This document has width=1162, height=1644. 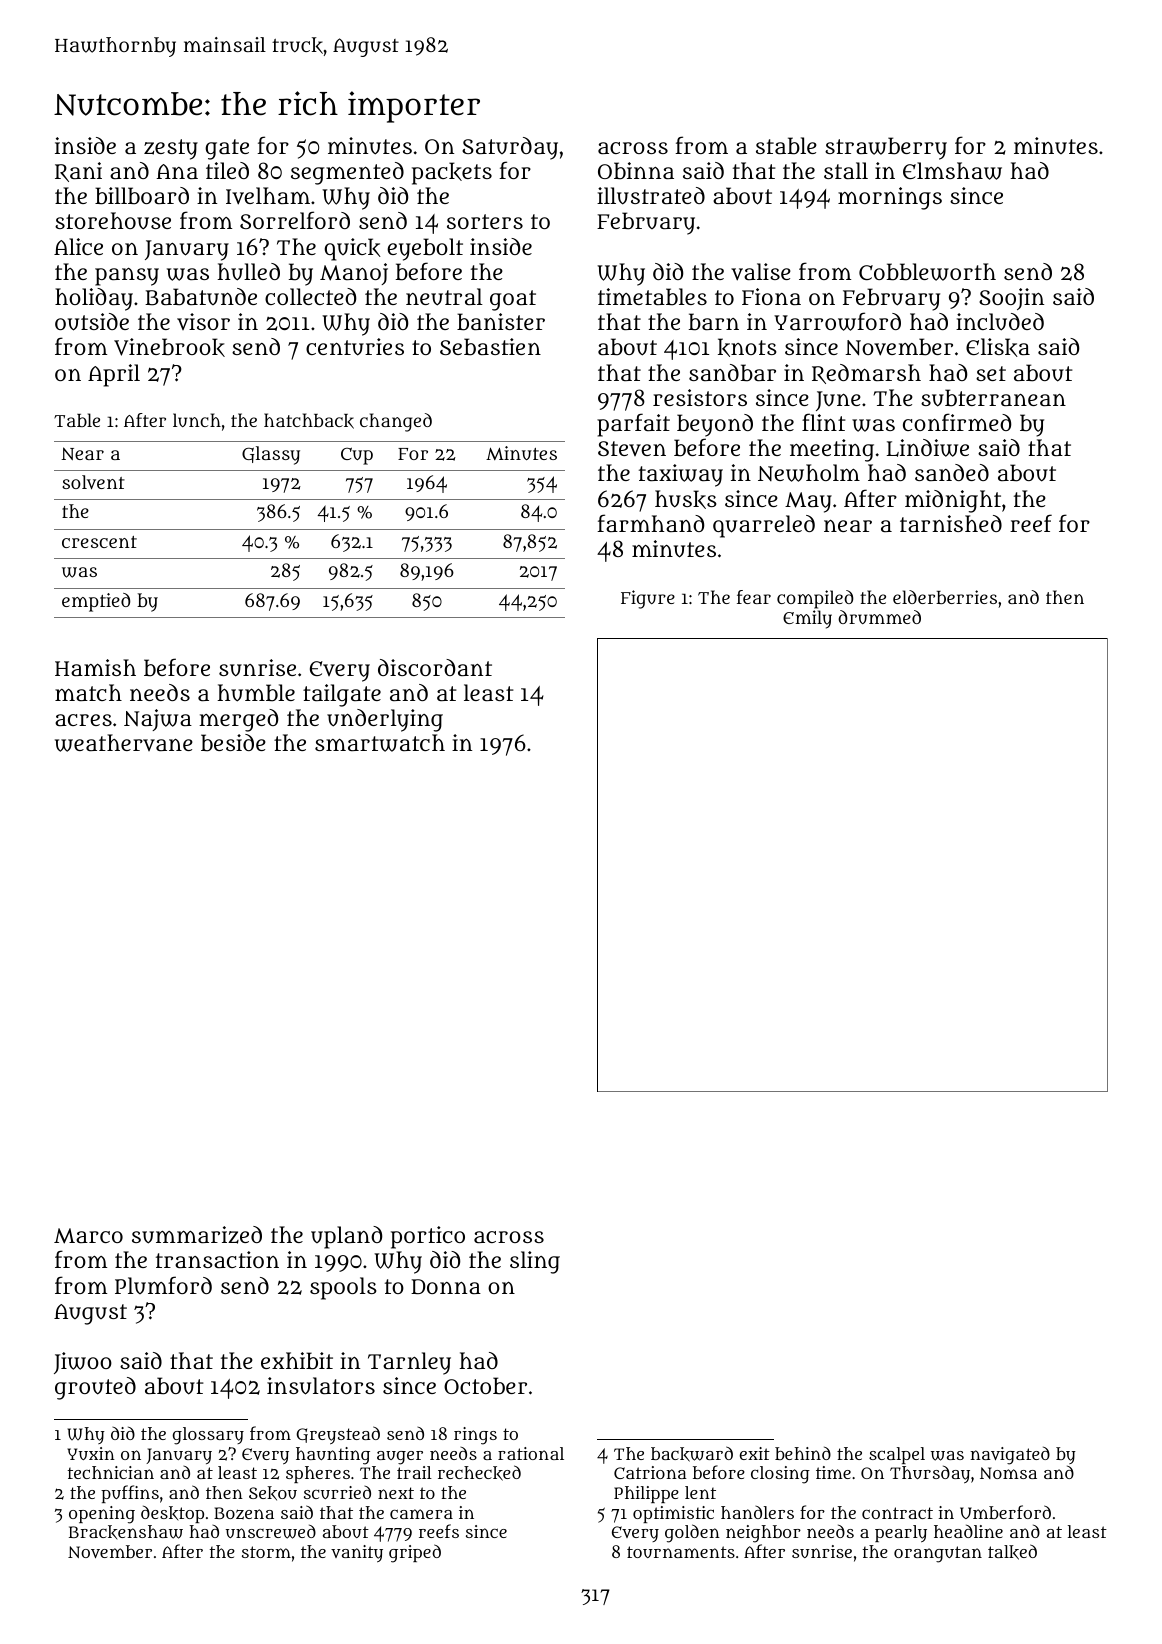 I want to click on goat, so click(x=513, y=300).
